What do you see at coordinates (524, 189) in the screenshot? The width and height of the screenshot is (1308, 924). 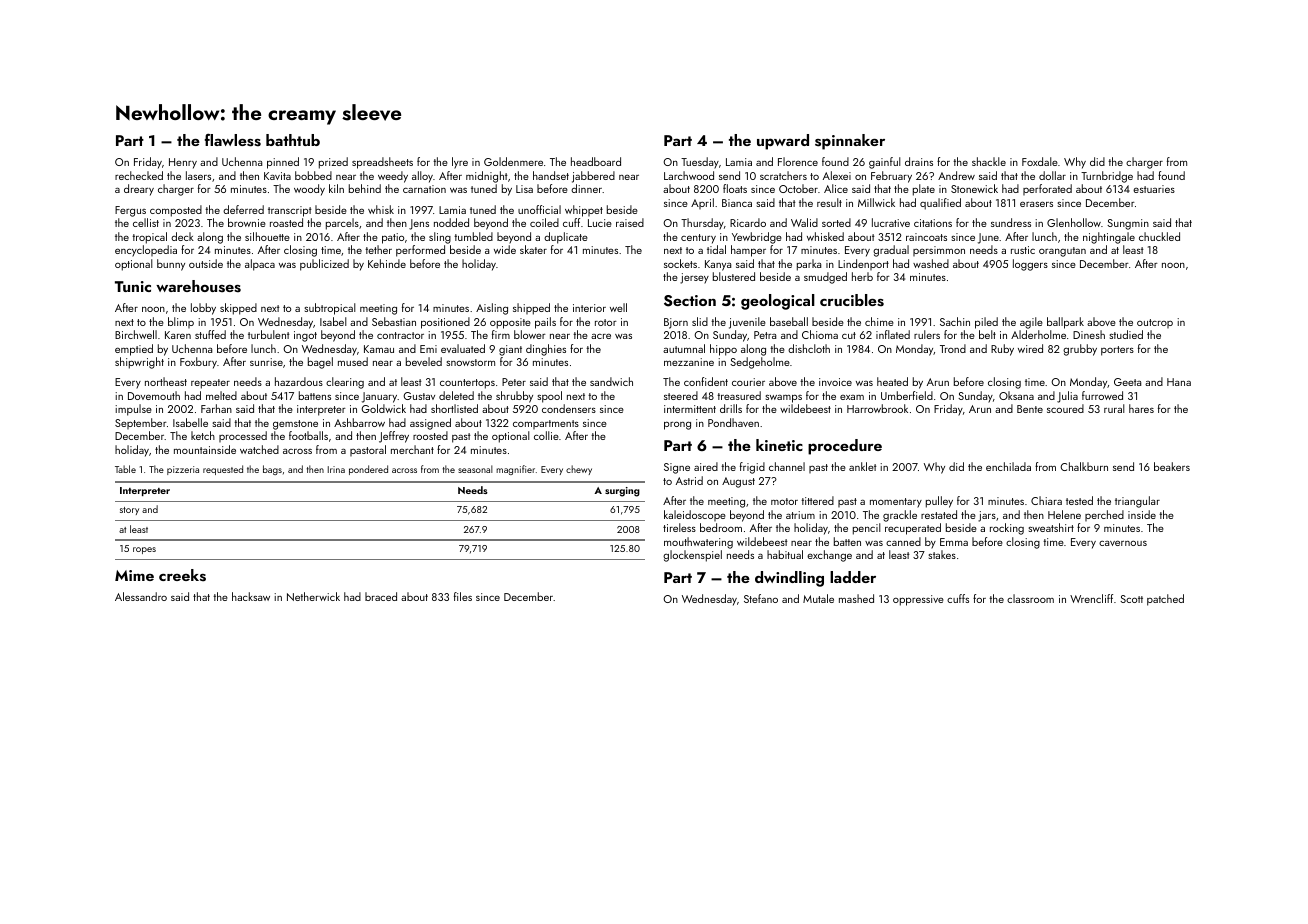 I see `Lisa` at bounding box center [524, 189].
